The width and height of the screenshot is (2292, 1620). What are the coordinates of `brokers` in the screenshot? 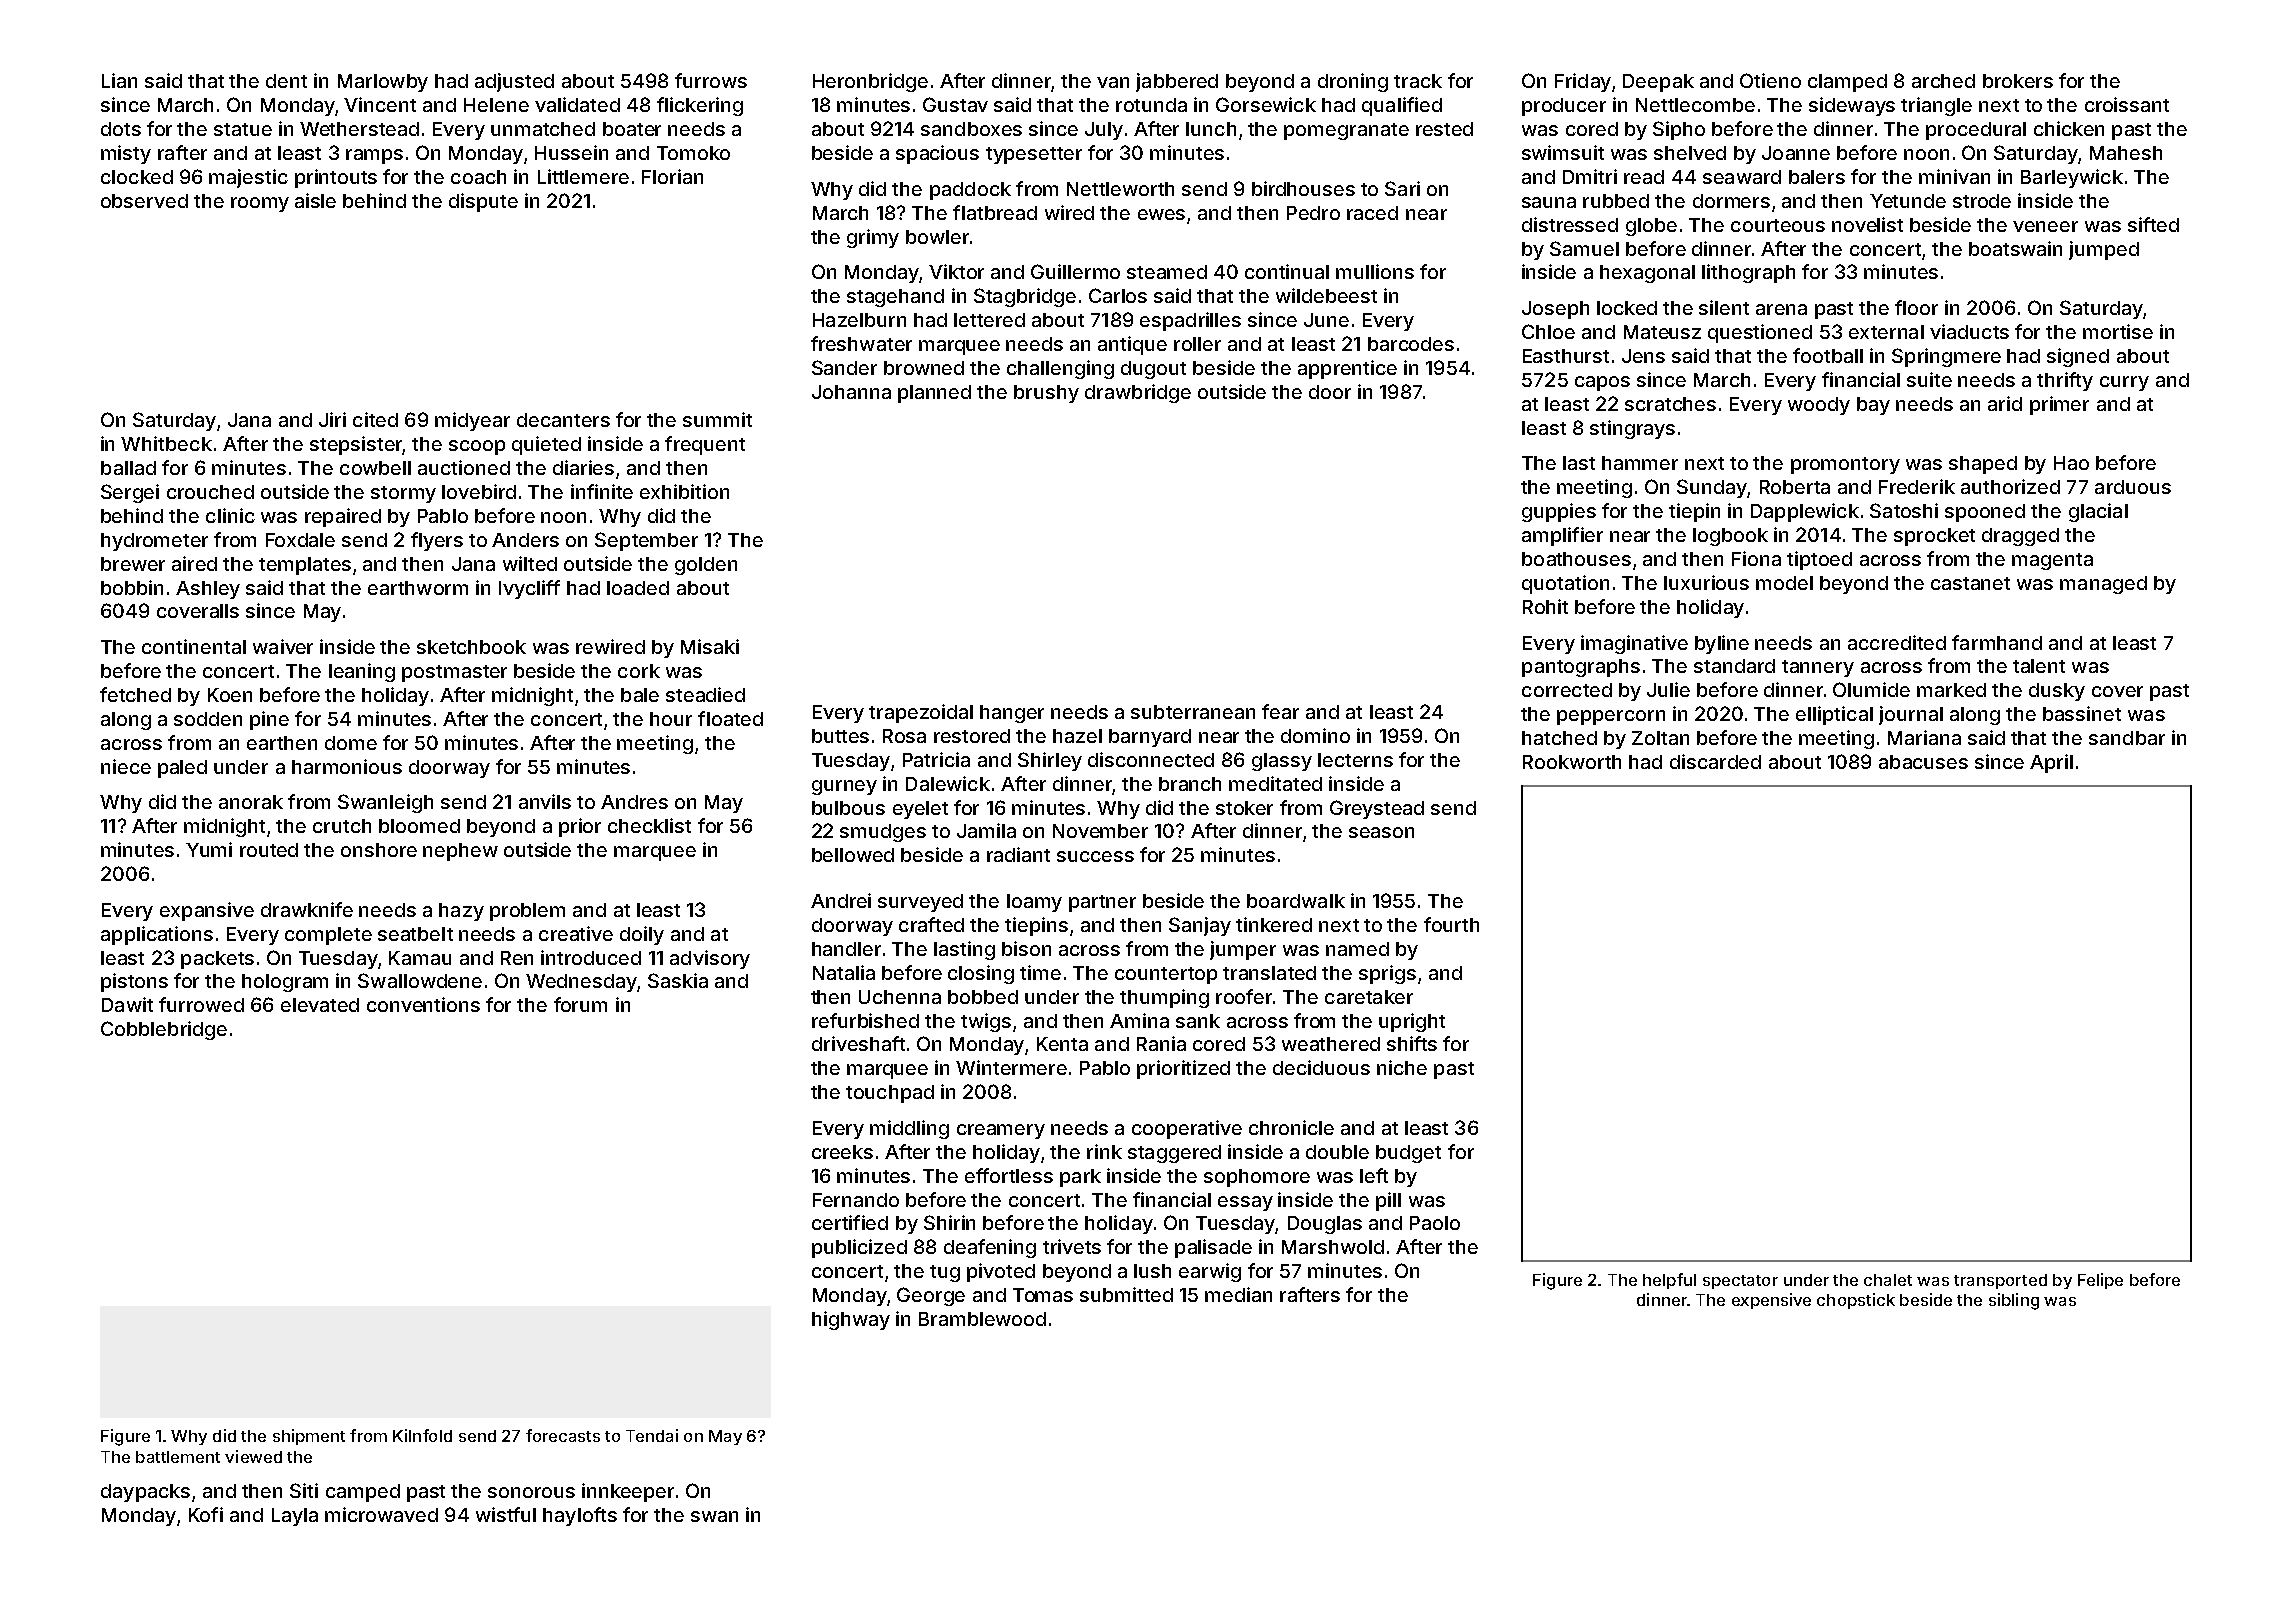 It's located at (2018, 81).
